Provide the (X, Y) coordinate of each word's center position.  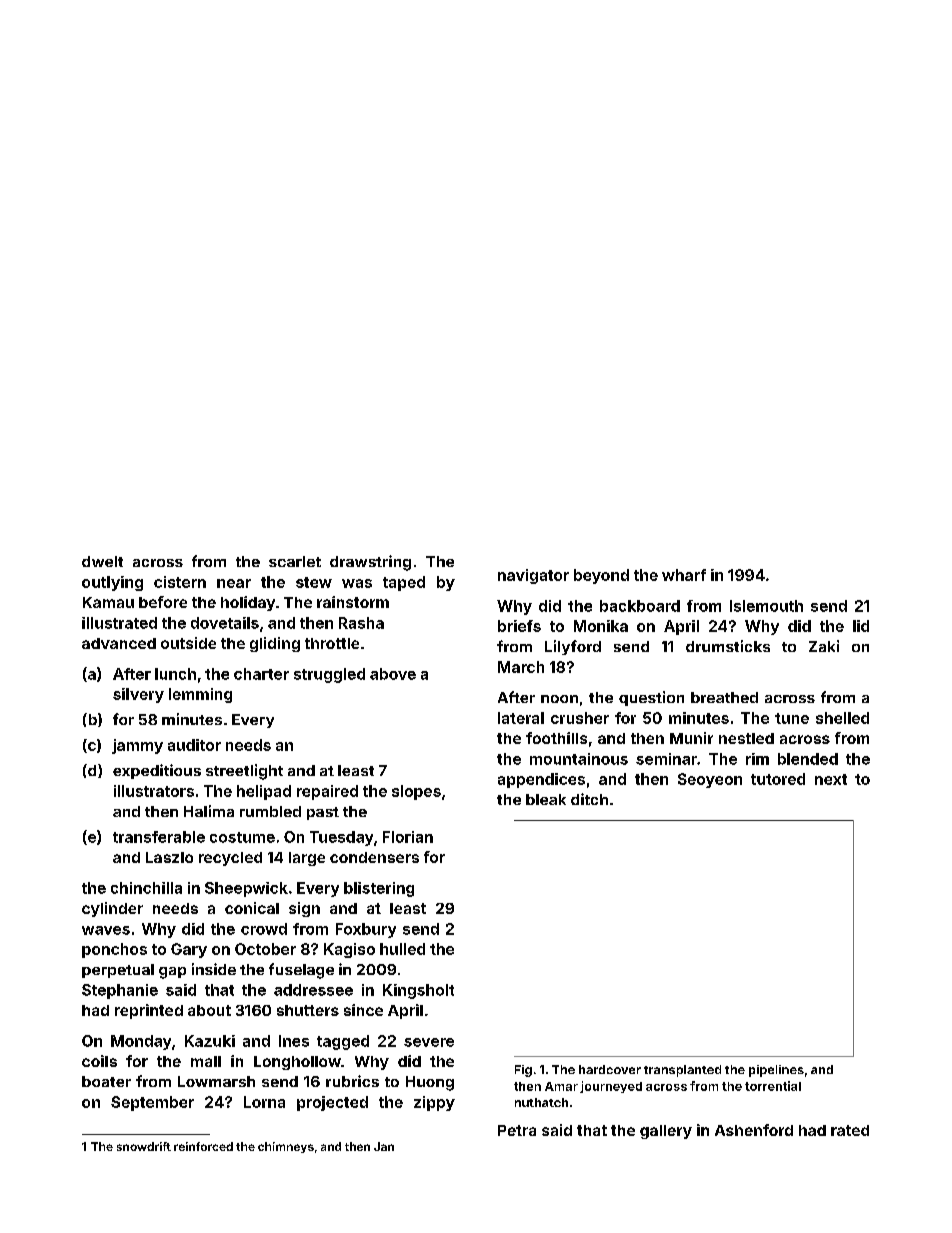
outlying (112, 583)
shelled (842, 718)
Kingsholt (418, 991)
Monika (601, 626)
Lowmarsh (216, 1081)
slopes (416, 792)
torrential (773, 1086)
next (831, 779)
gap (172, 973)
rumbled (270, 811)
